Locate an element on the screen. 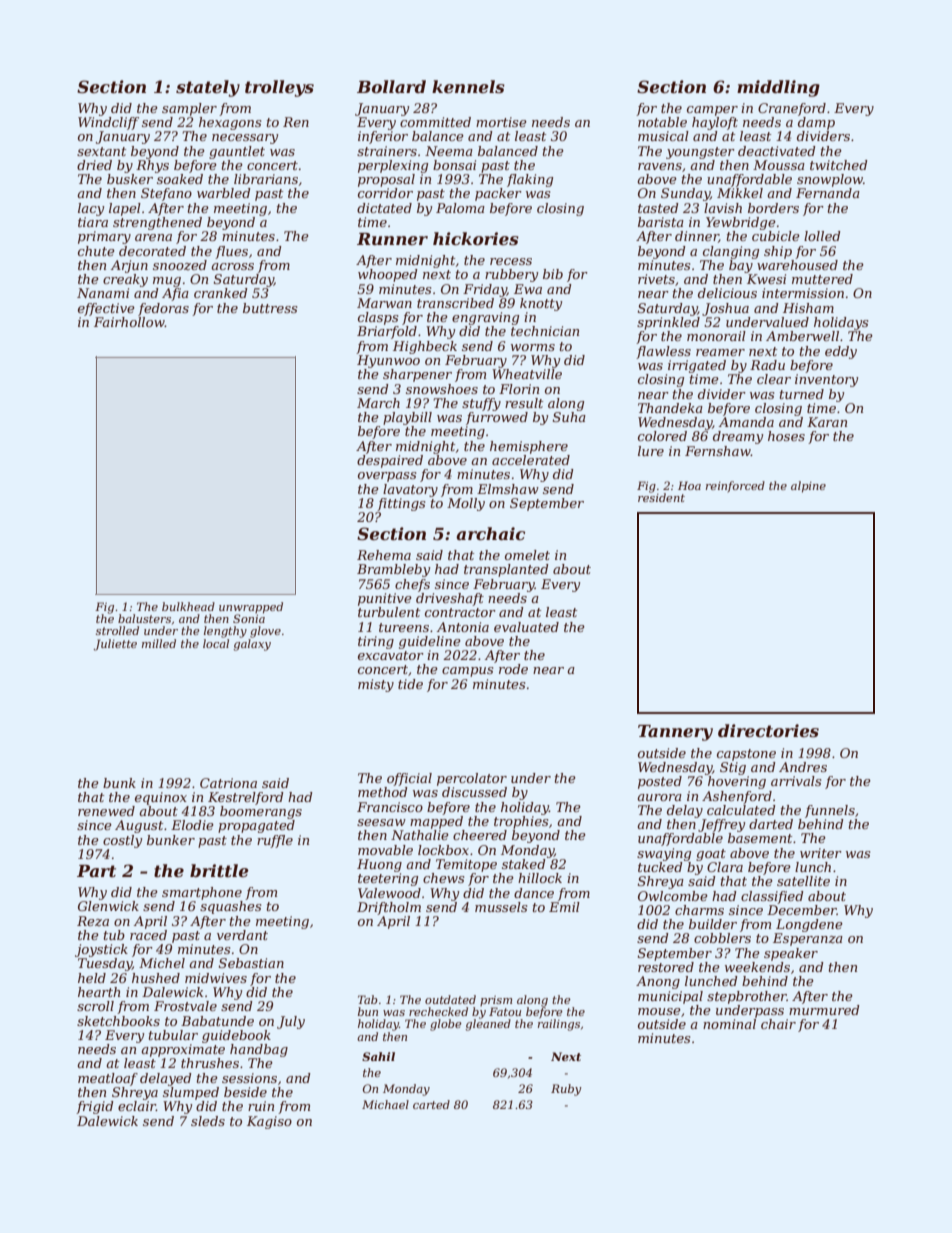  eclair is located at coordinates (137, 1106).
